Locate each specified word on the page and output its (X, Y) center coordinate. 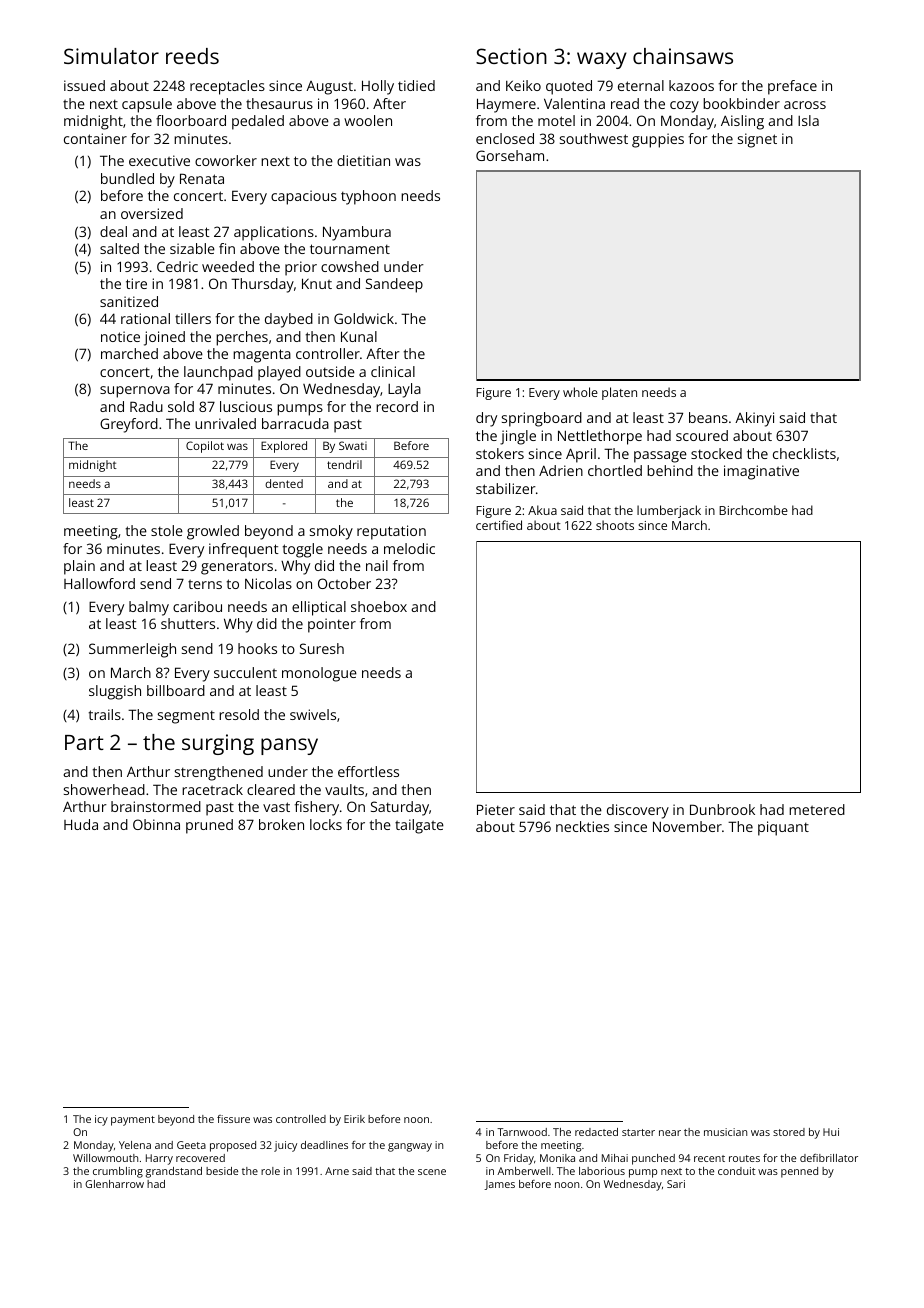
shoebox (379, 606)
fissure (233, 1119)
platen (619, 393)
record (397, 406)
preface (792, 87)
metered (817, 809)
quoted (569, 87)
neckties (582, 826)
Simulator (111, 56)
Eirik (354, 1119)
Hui (831, 1132)
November (687, 826)
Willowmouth (105, 1158)
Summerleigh (132, 650)
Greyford (129, 425)
